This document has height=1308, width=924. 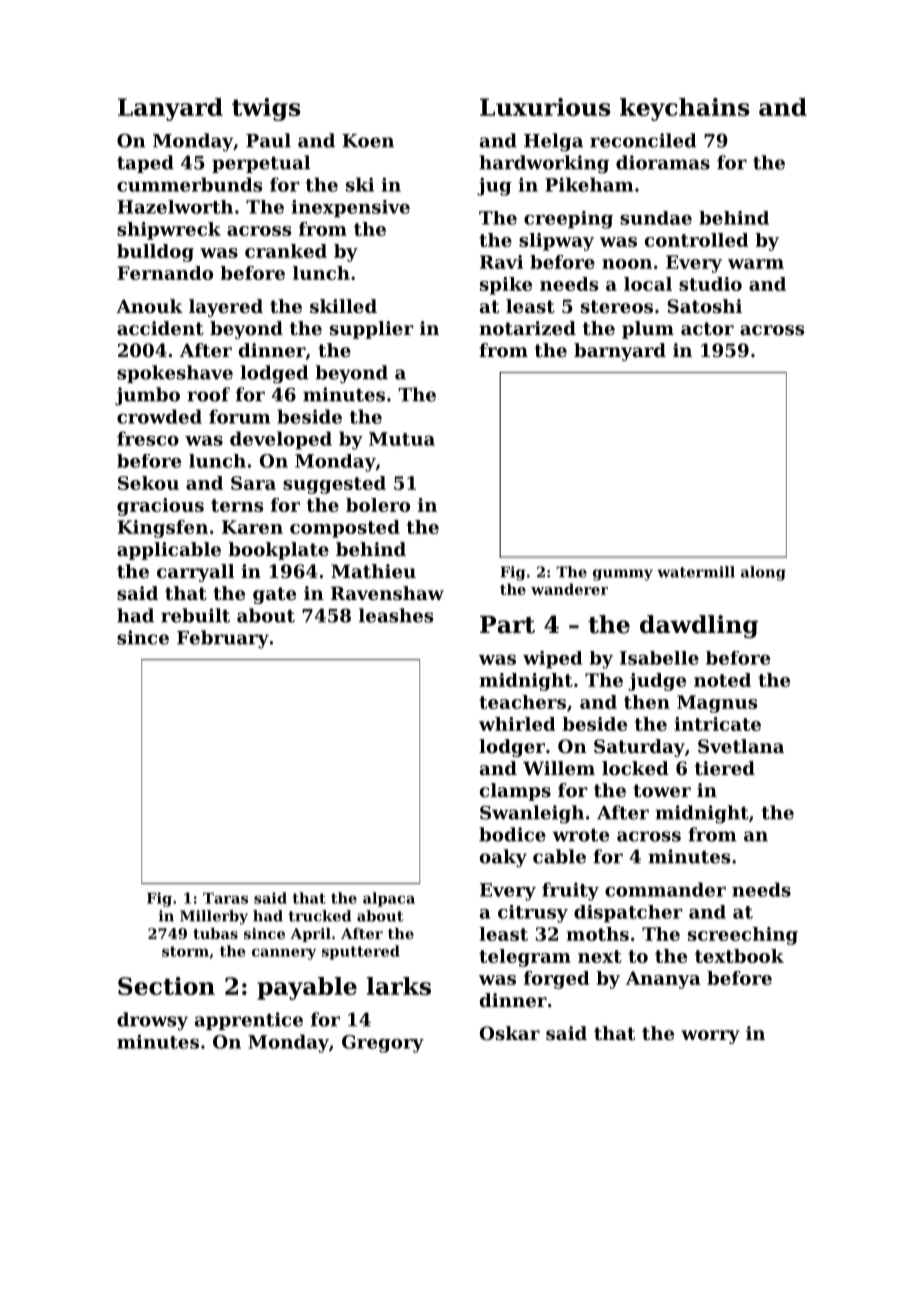 I want to click on keychains, so click(x=684, y=109).
